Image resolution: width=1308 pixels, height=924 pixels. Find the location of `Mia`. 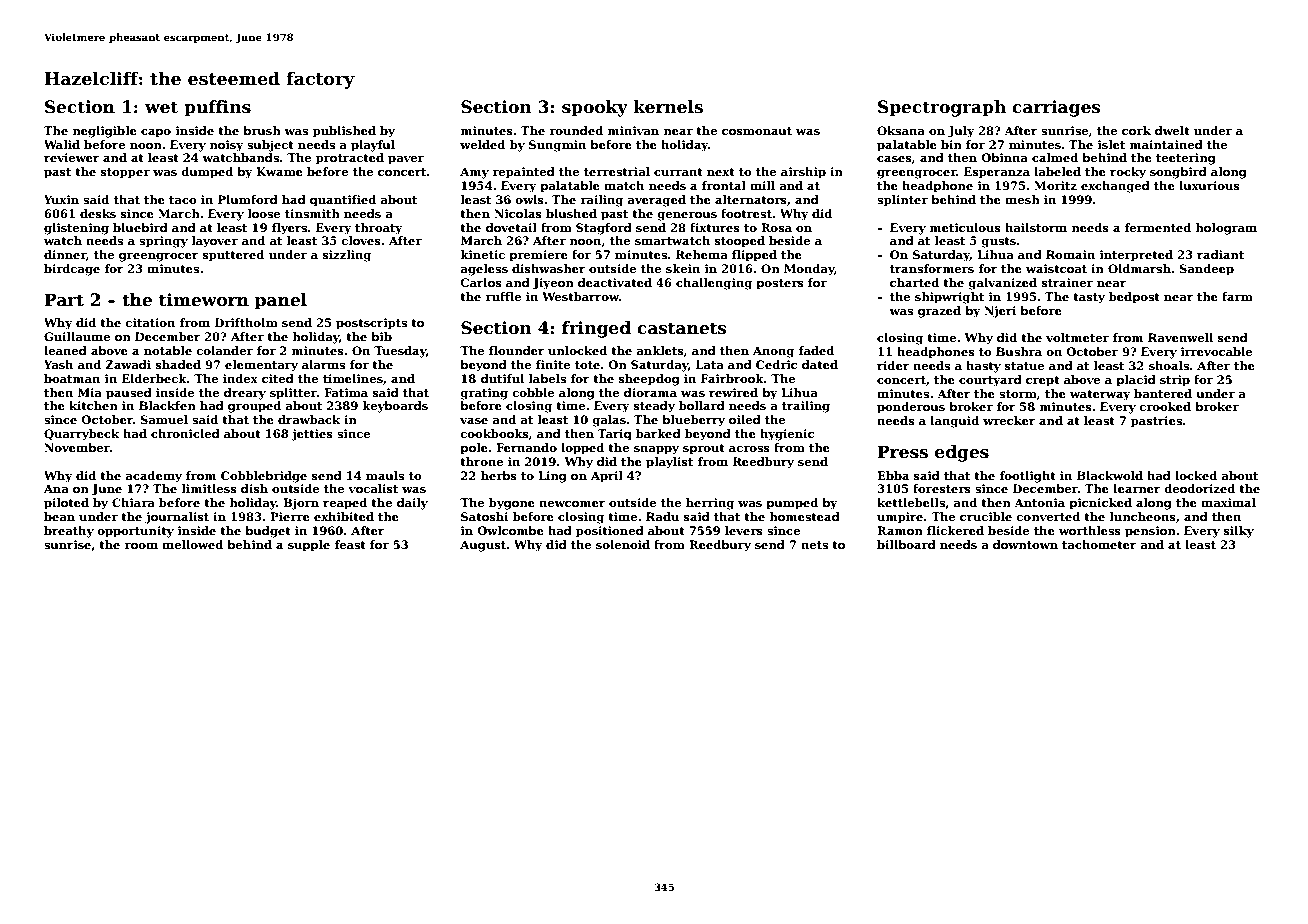

Mia is located at coordinates (90, 392).
